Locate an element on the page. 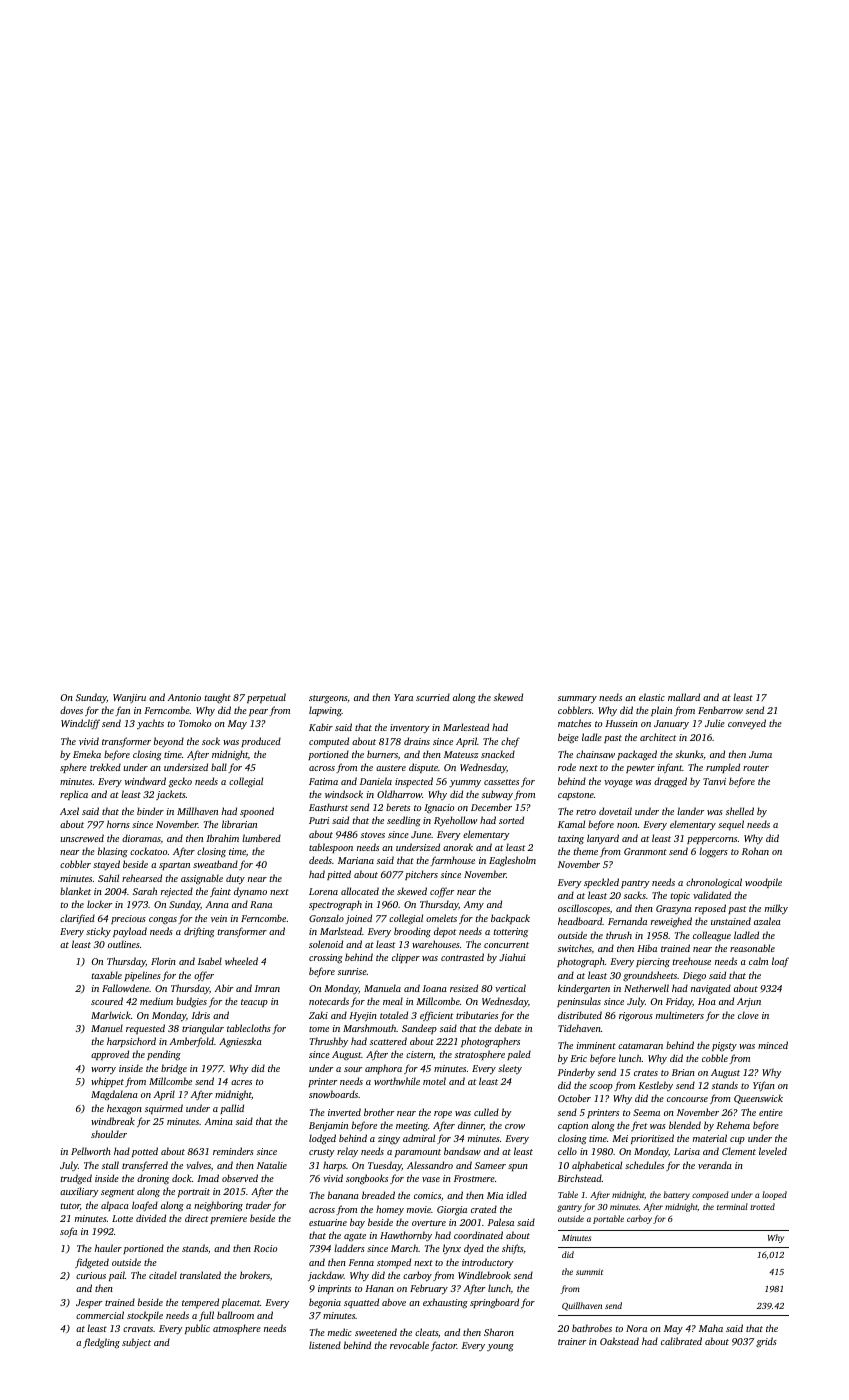 The image size is (849, 1400). theme is located at coordinates (586, 851).
